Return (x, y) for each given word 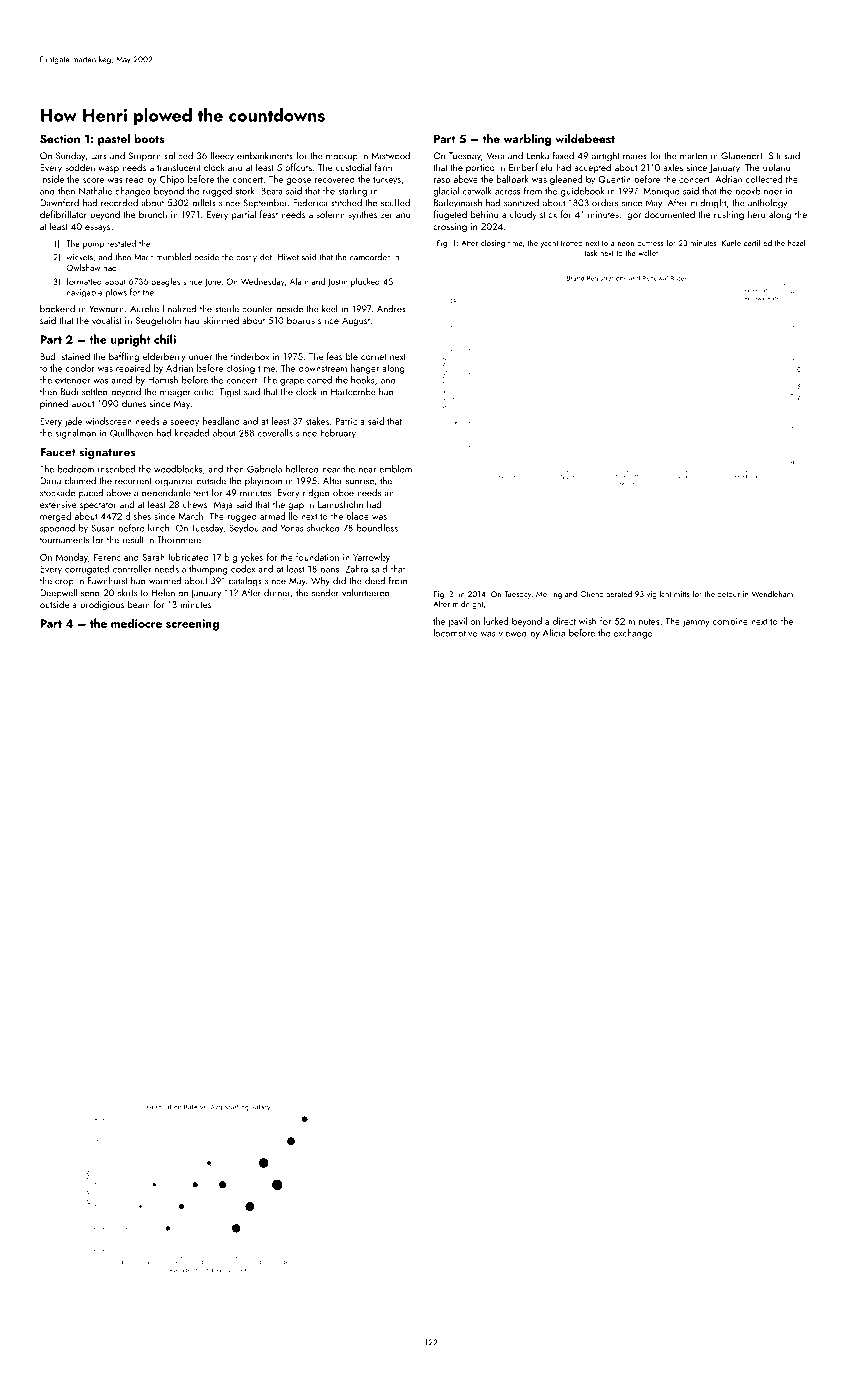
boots (149, 138)
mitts (681, 594)
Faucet (58, 452)
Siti (774, 156)
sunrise (360, 481)
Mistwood (390, 155)
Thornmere (179, 540)
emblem (395, 469)
